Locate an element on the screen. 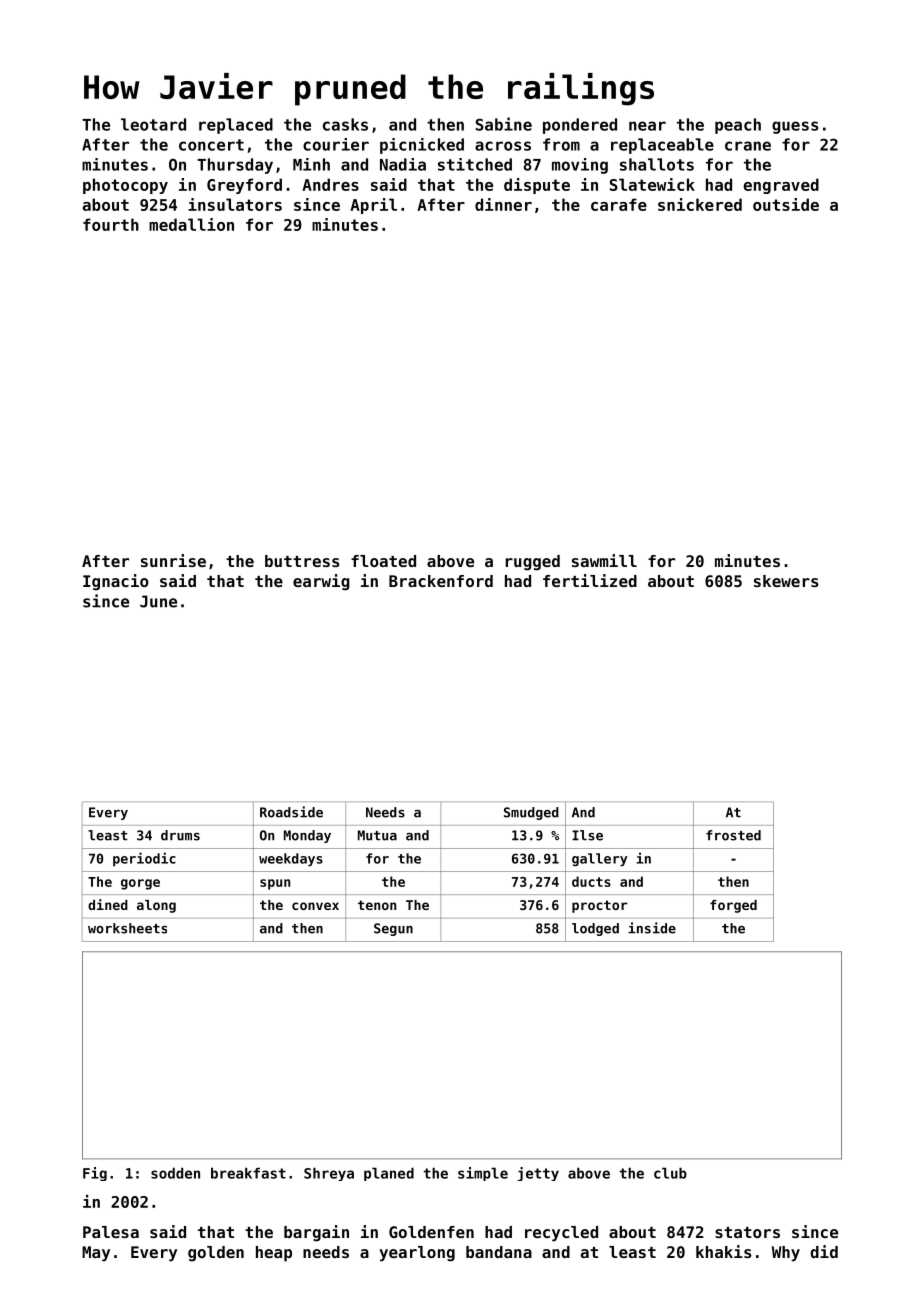  sunrise is located at coordinates (173, 560).
